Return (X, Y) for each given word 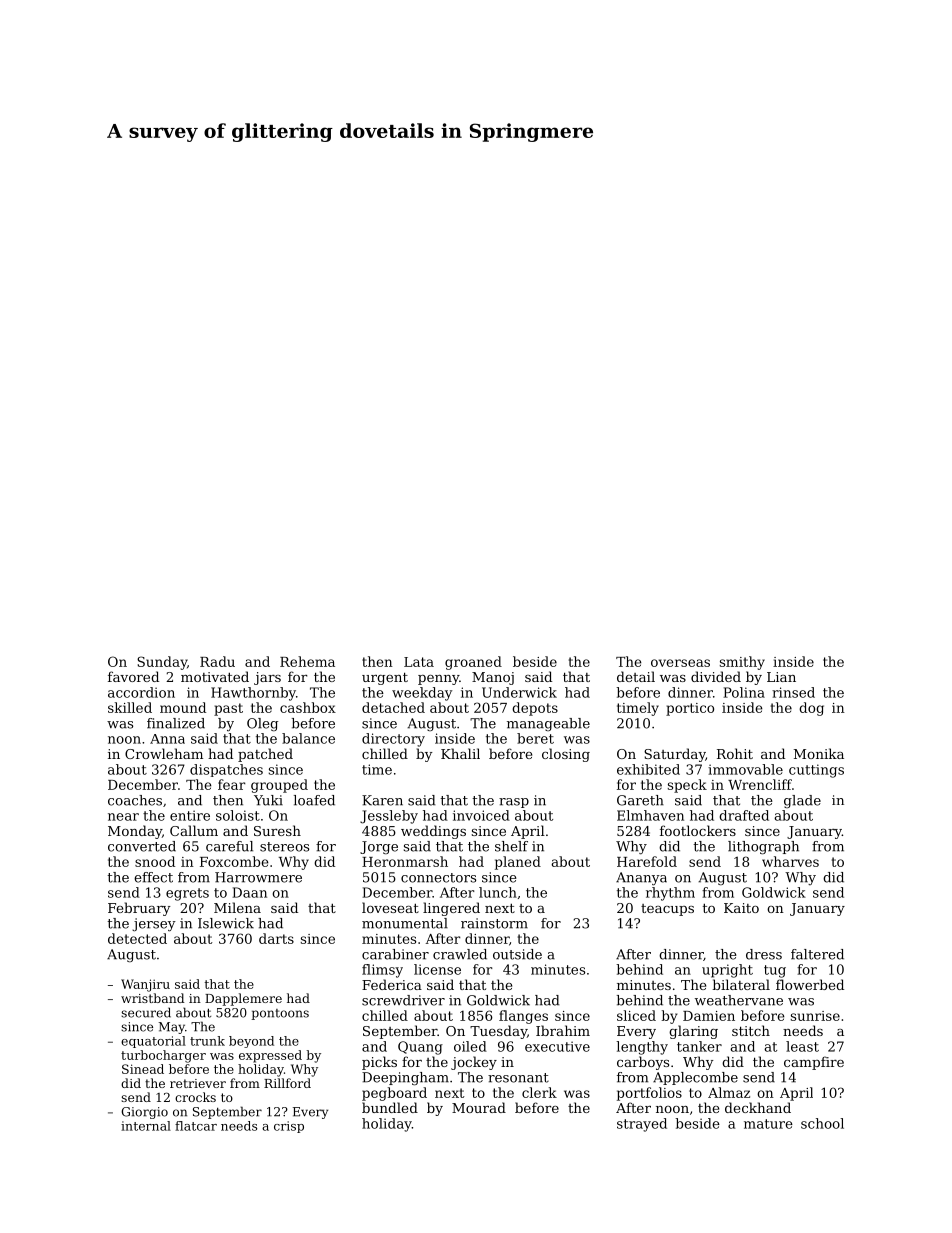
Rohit (735, 753)
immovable (745, 769)
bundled (390, 1107)
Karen (382, 800)
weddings (433, 832)
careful (229, 846)
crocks (195, 1097)
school (822, 1123)
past (228, 709)
